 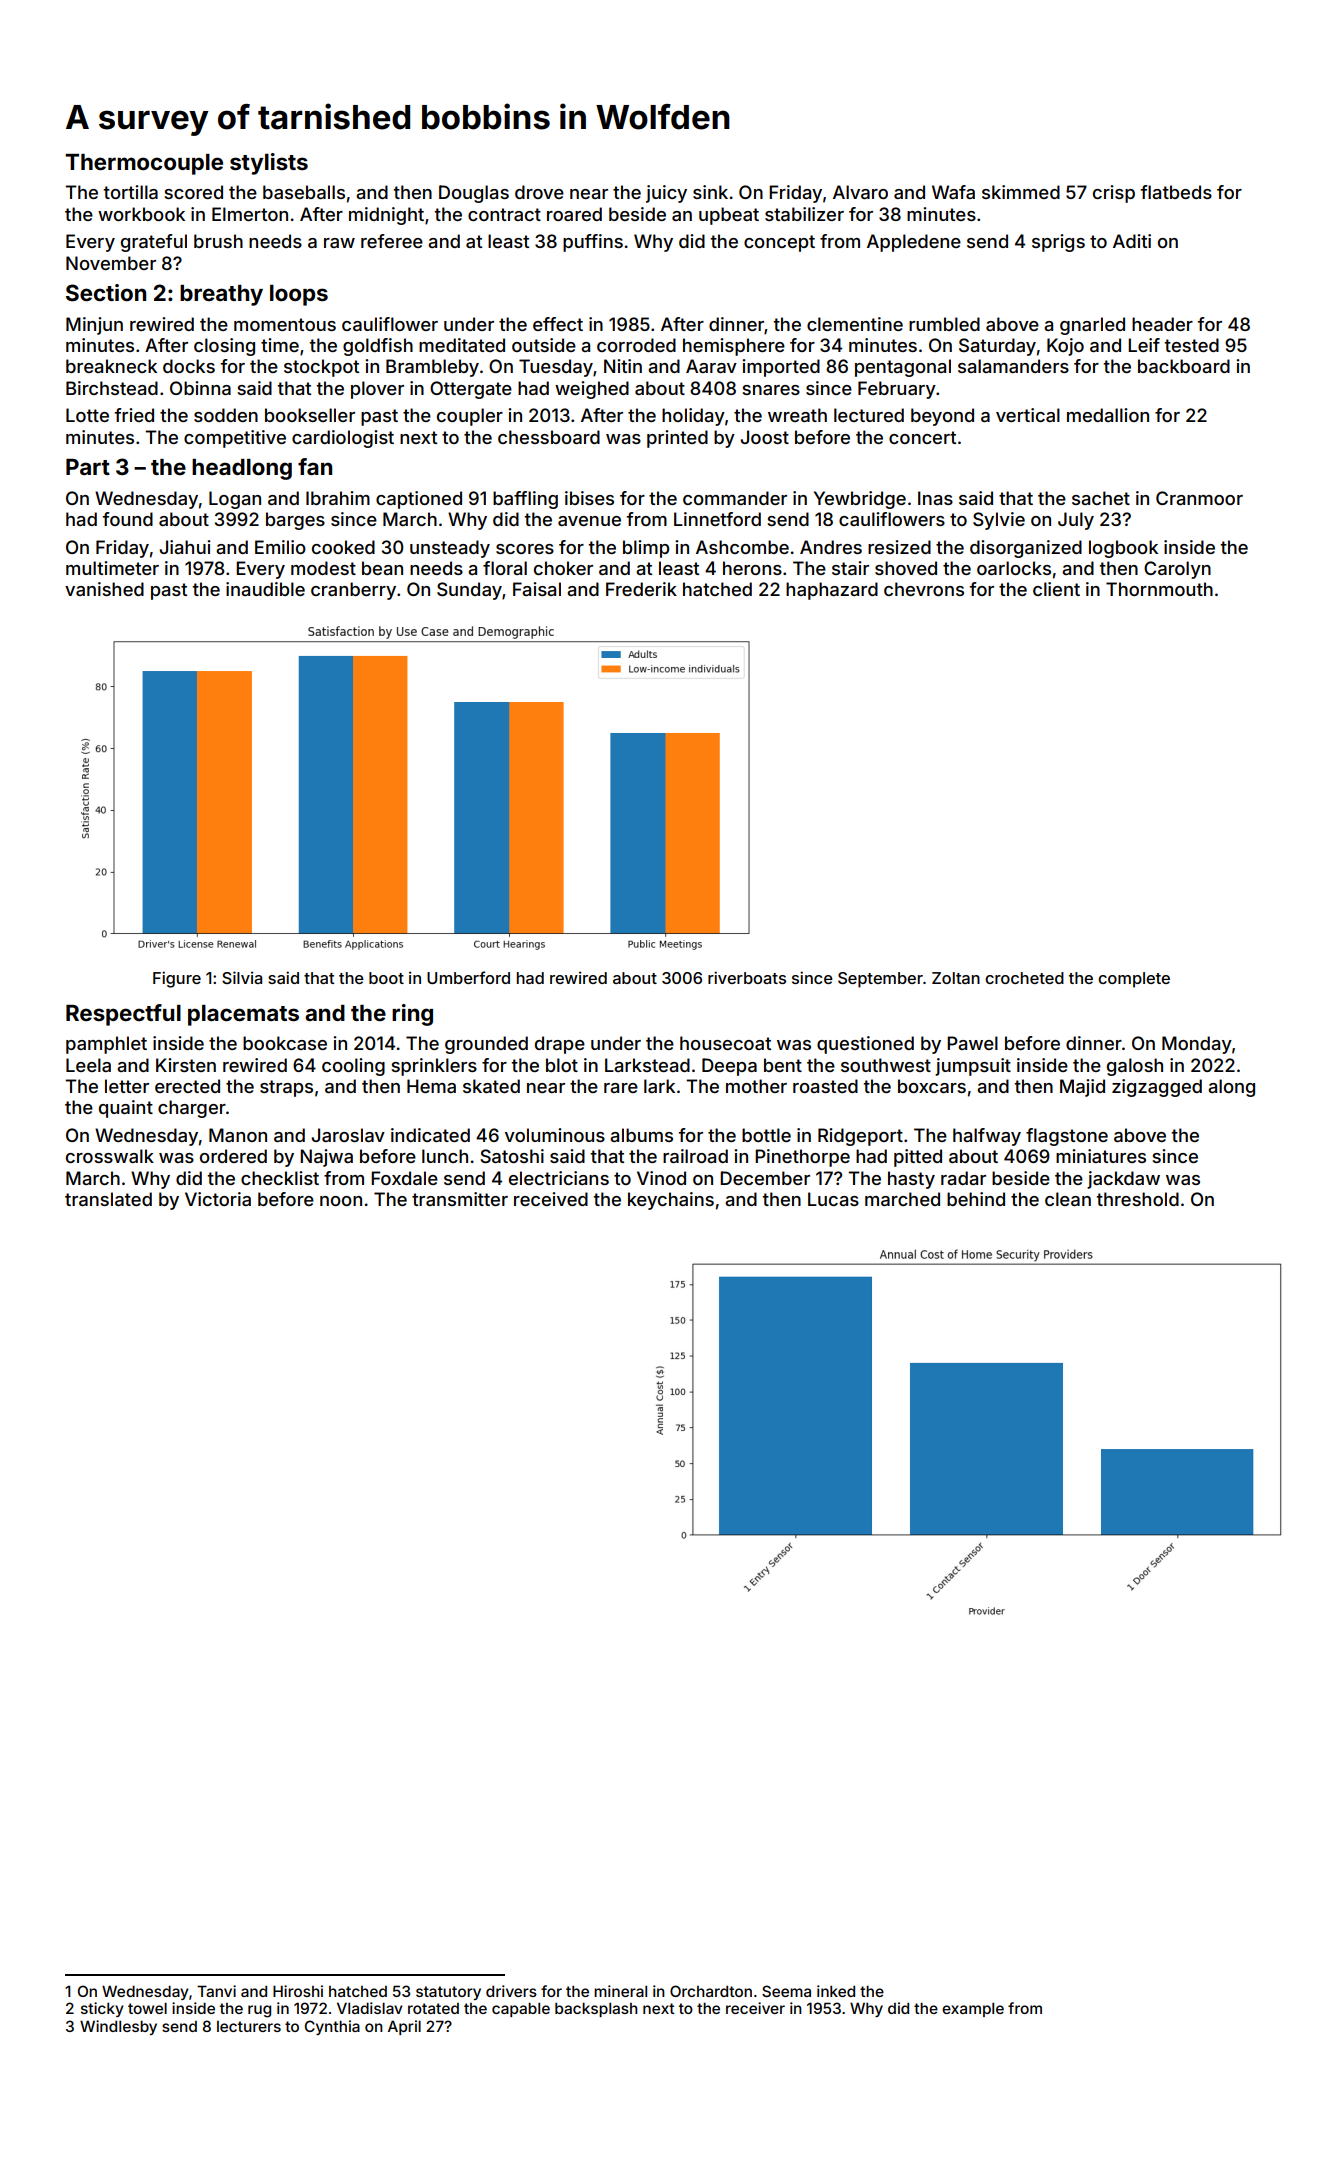 What do you see at coordinates (786, 1991) in the page?
I see `Seema` at bounding box center [786, 1991].
